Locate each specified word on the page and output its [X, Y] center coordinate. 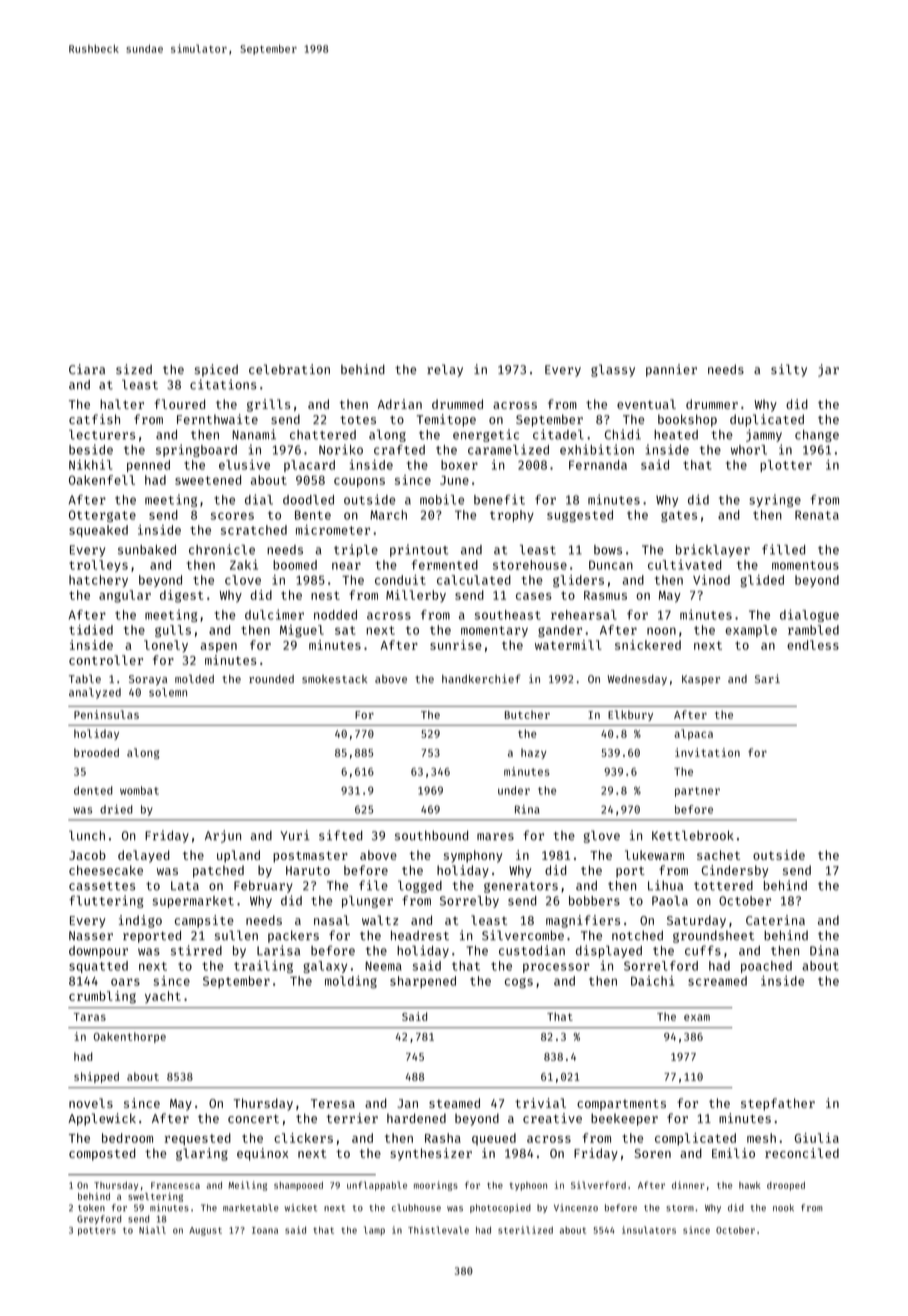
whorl [749, 450]
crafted [399, 450]
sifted [340, 835]
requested [198, 1139]
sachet [718, 855]
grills [268, 405]
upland [238, 856]
